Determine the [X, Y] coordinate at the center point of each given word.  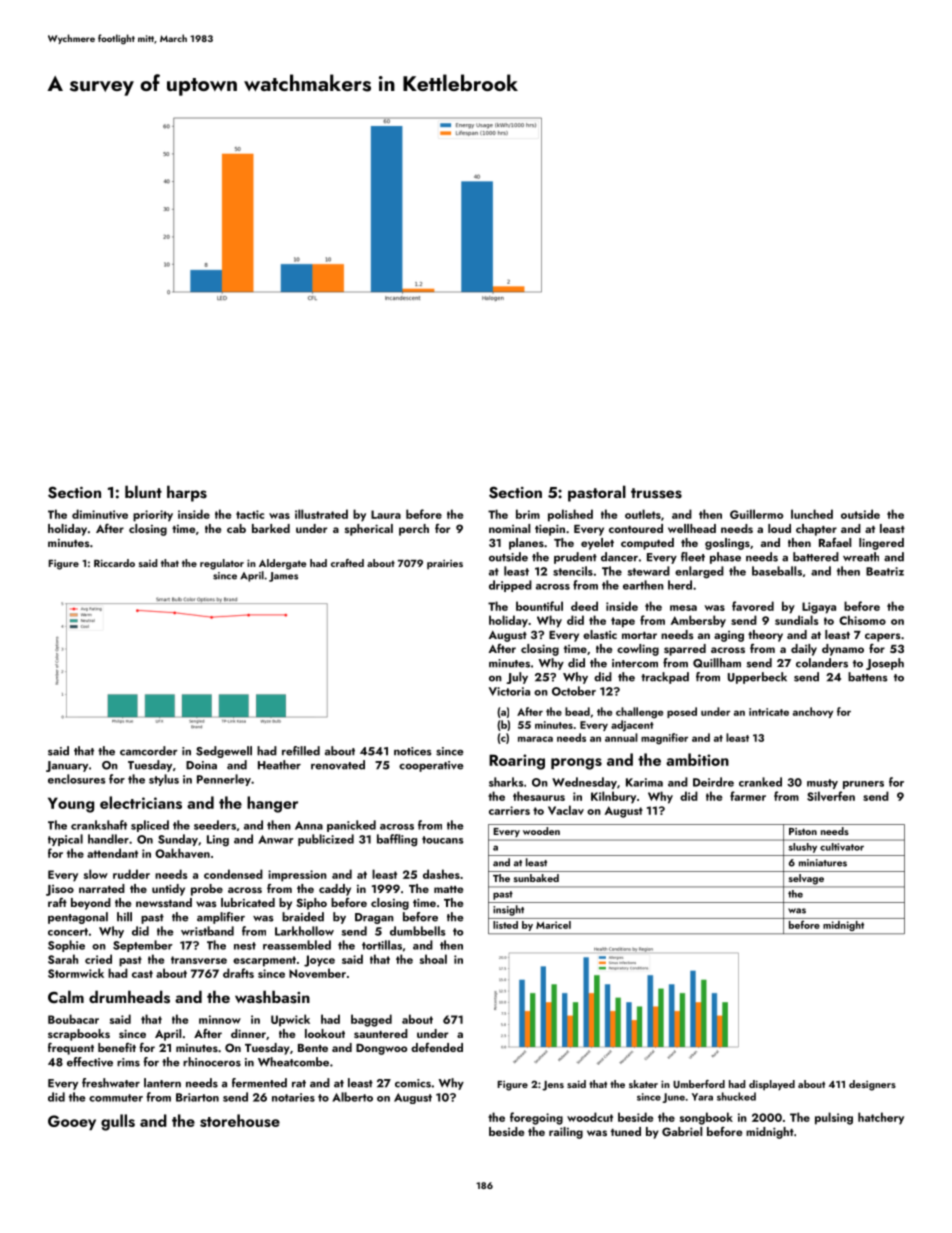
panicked [351, 826]
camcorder [149, 751]
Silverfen [831, 796]
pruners [863, 785]
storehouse [240, 1120]
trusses [656, 493]
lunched [812, 514]
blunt [143, 491]
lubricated [248, 902]
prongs [576, 764]
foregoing [536, 1118]
